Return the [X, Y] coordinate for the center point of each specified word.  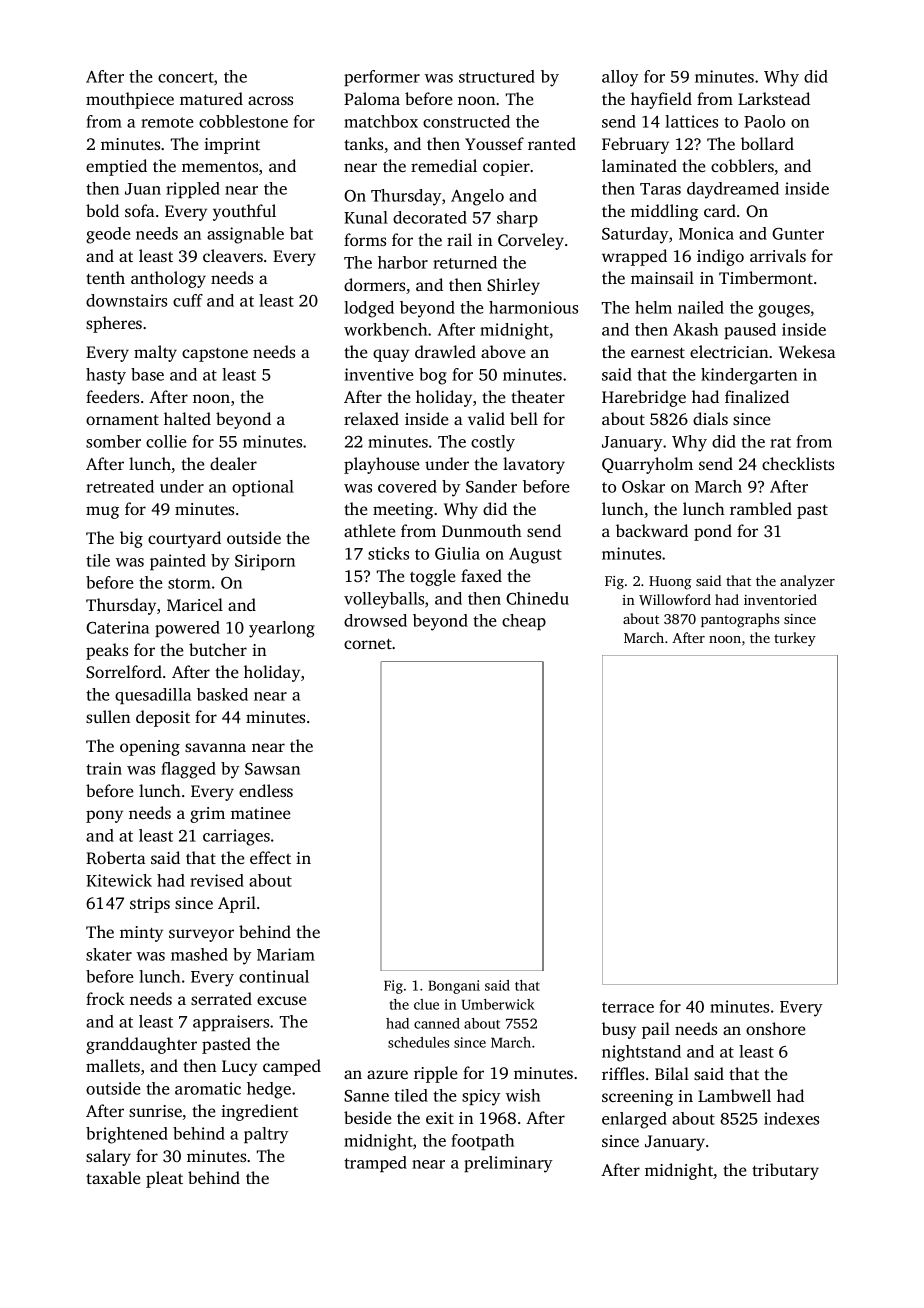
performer [382, 78]
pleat [164, 1179]
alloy [620, 78]
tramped [375, 1164]
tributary [785, 1171]
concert [186, 77]
